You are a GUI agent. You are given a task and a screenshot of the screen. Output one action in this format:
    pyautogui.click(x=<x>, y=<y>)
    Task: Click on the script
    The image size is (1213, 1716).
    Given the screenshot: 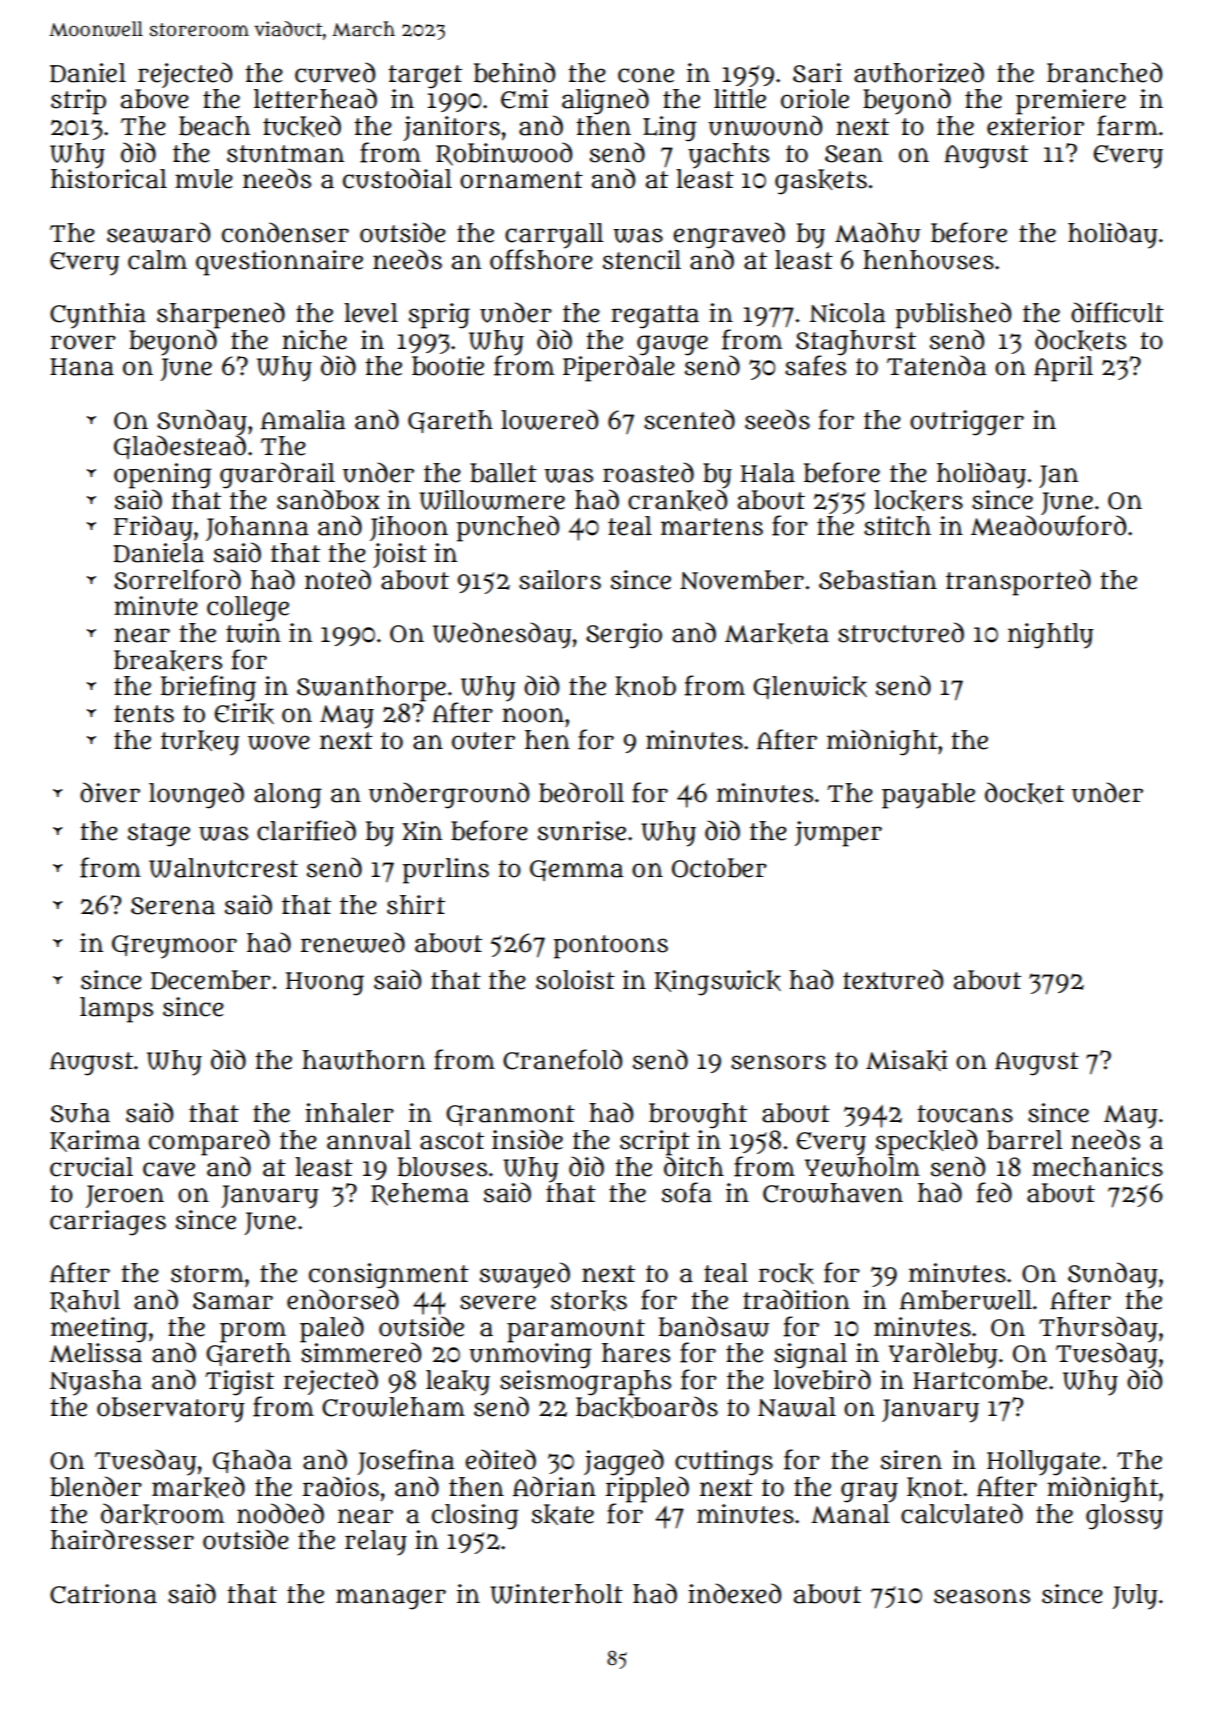 What is the action you would take?
    pyautogui.click(x=655, y=1143)
